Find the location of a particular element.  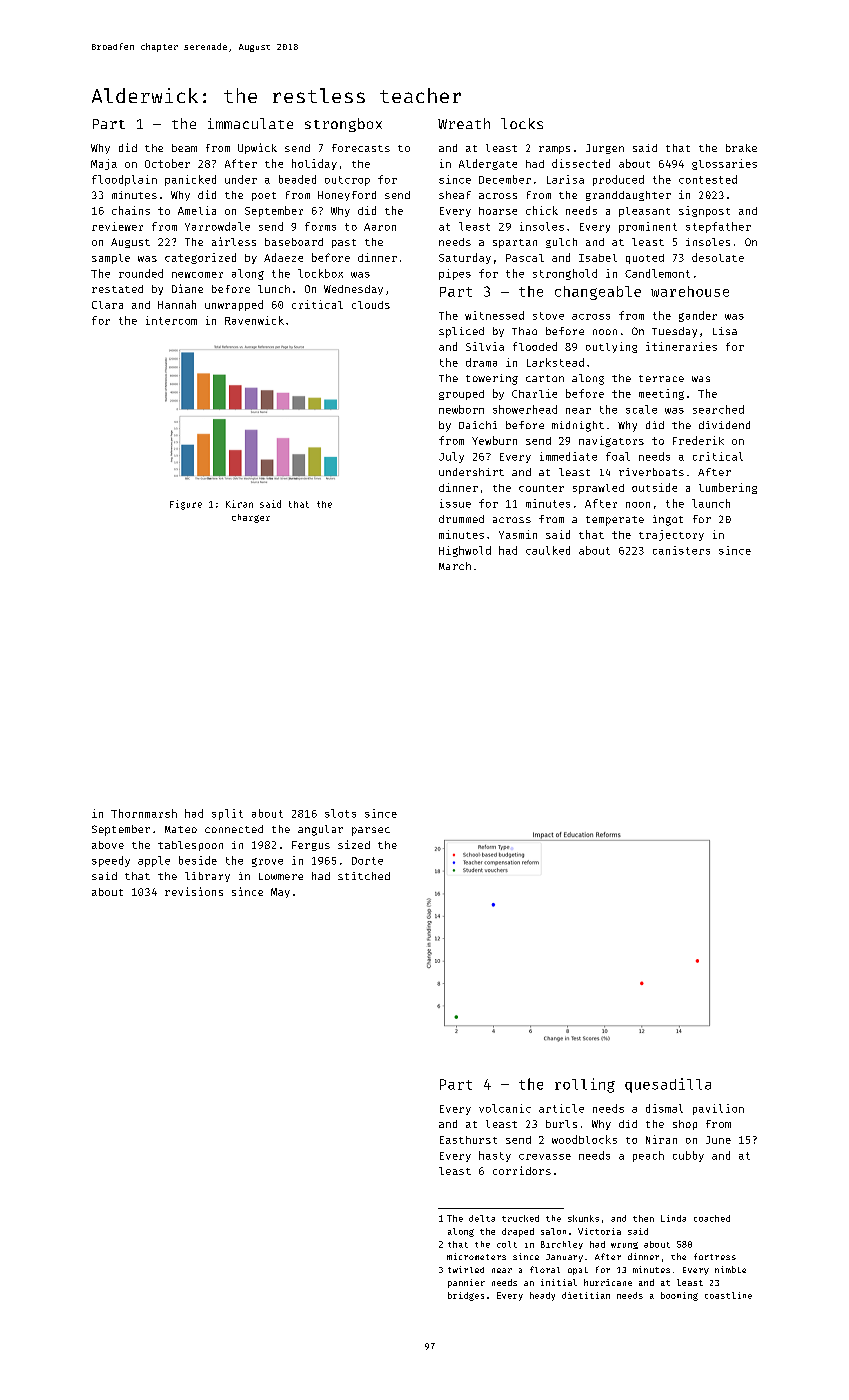

canisters is located at coordinates (681, 550).
